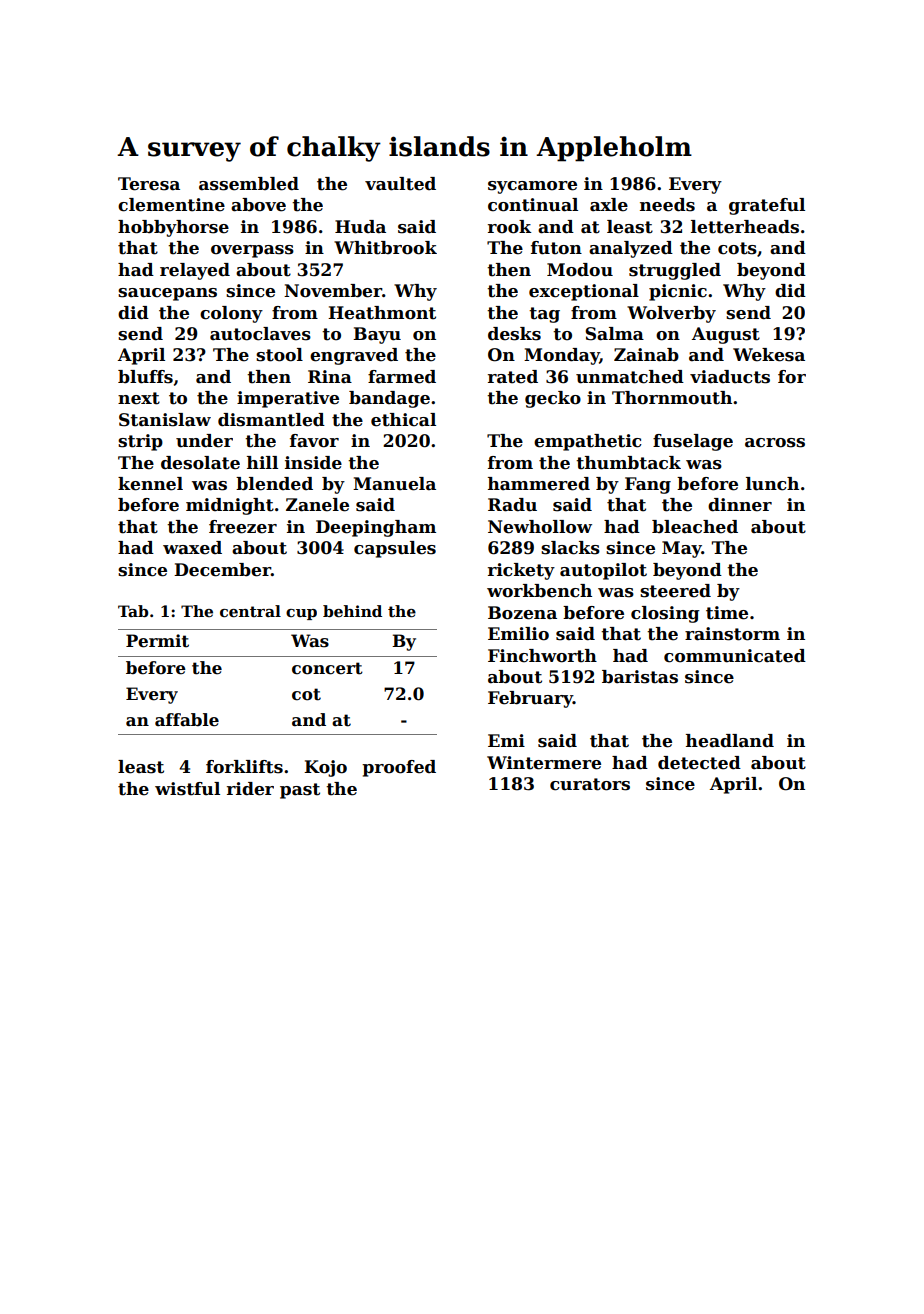 This document has height=1314, width=924. I want to click on Teresa, so click(149, 184).
